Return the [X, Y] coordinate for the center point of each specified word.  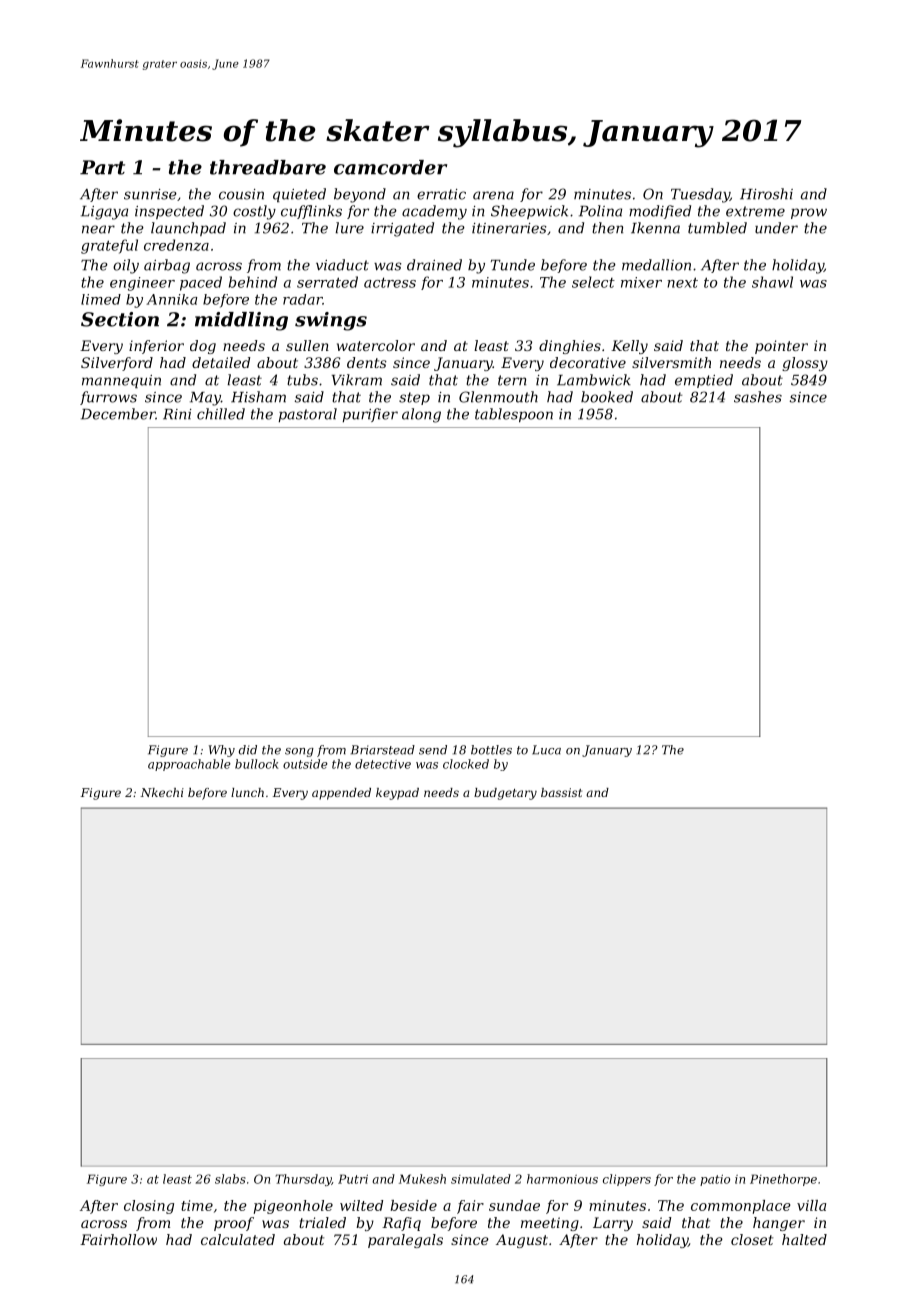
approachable [189, 765]
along [421, 415]
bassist [561, 792]
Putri [353, 1179]
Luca [546, 750]
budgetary [505, 794]
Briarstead [383, 750]
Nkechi [162, 792]
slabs [230, 1179]
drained [434, 265]
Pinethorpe [783, 1180]
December [118, 414]
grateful [109, 246]
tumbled [717, 228]
